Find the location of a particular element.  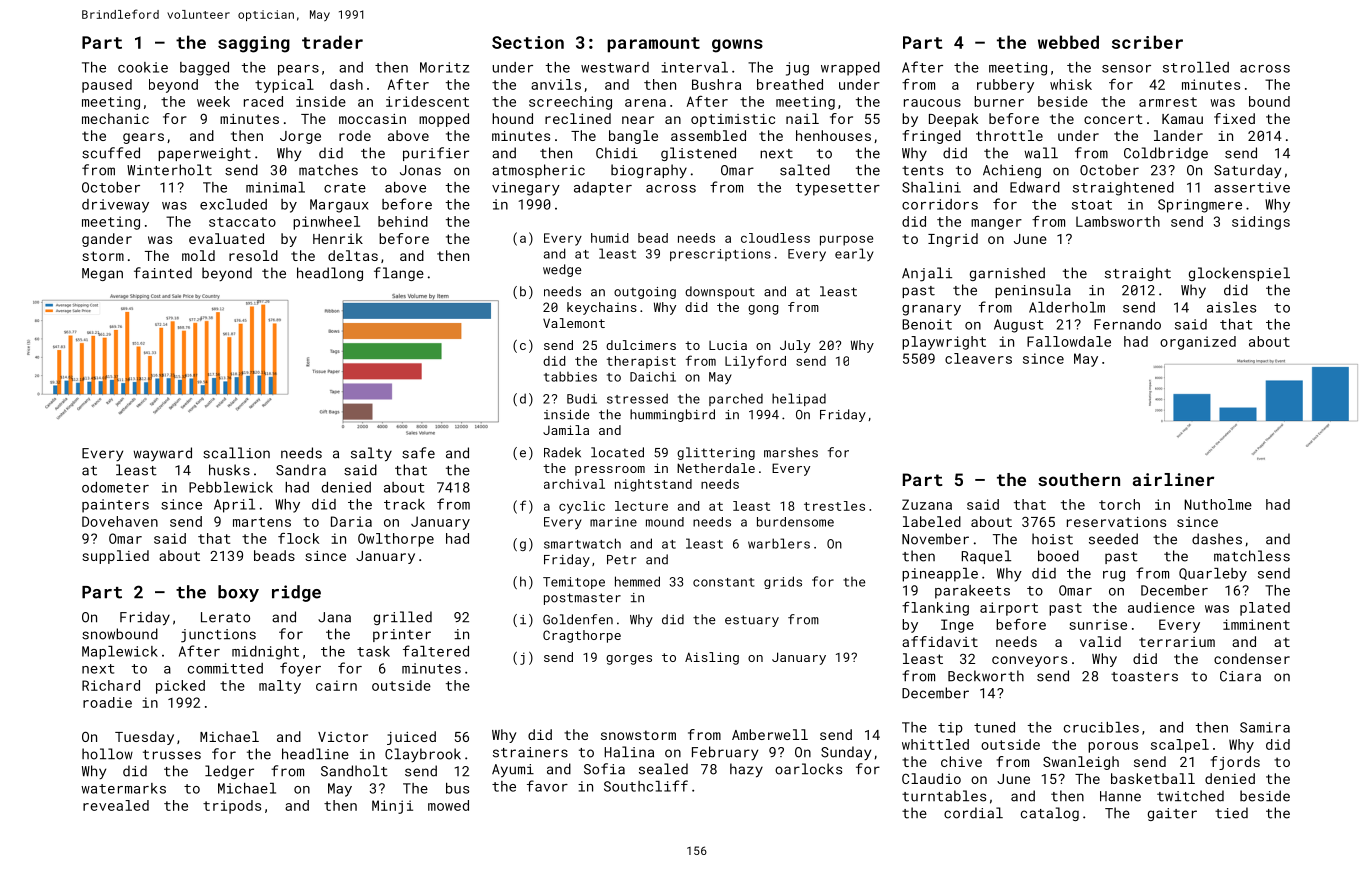

aisles is located at coordinates (1231, 307).
